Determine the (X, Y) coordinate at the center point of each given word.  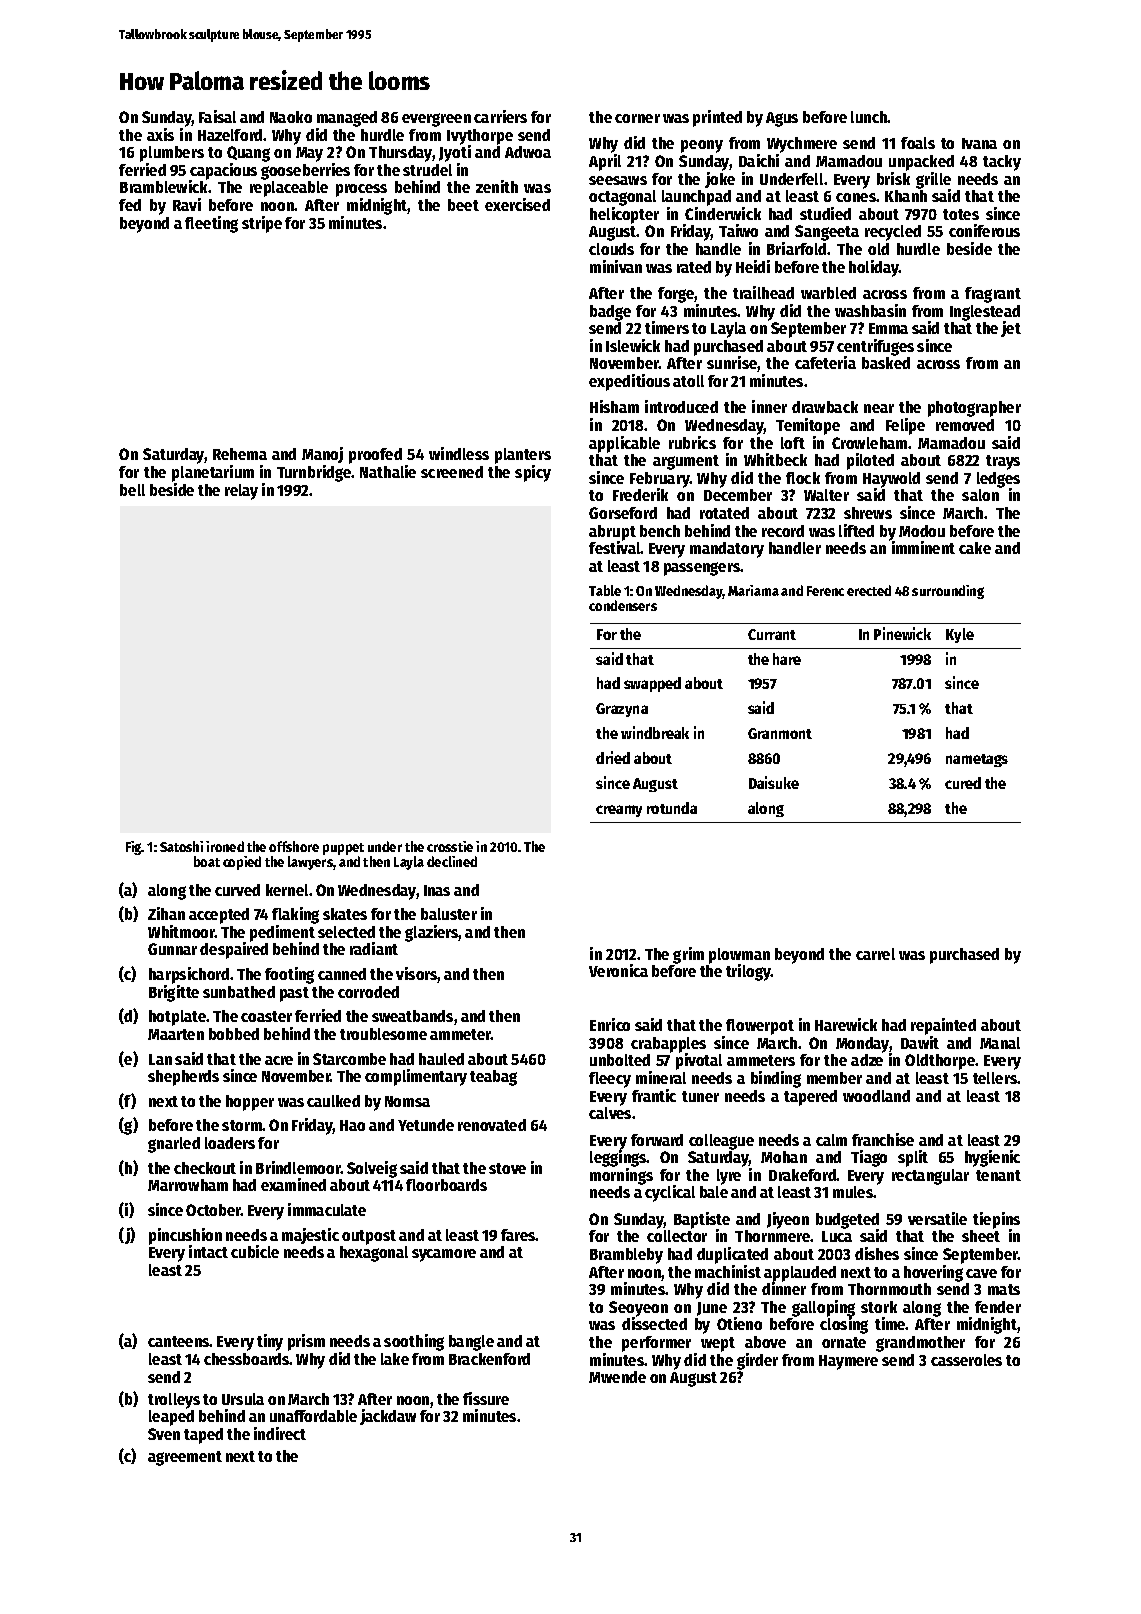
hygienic (992, 1158)
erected (869, 590)
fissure (486, 1398)
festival (615, 547)
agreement (185, 1458)
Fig (134, 848)
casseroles (966, 1360)
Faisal (217, 116)
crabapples (668, 1045)
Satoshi (181, 846)
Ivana (979, 143)
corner (637, 118)
